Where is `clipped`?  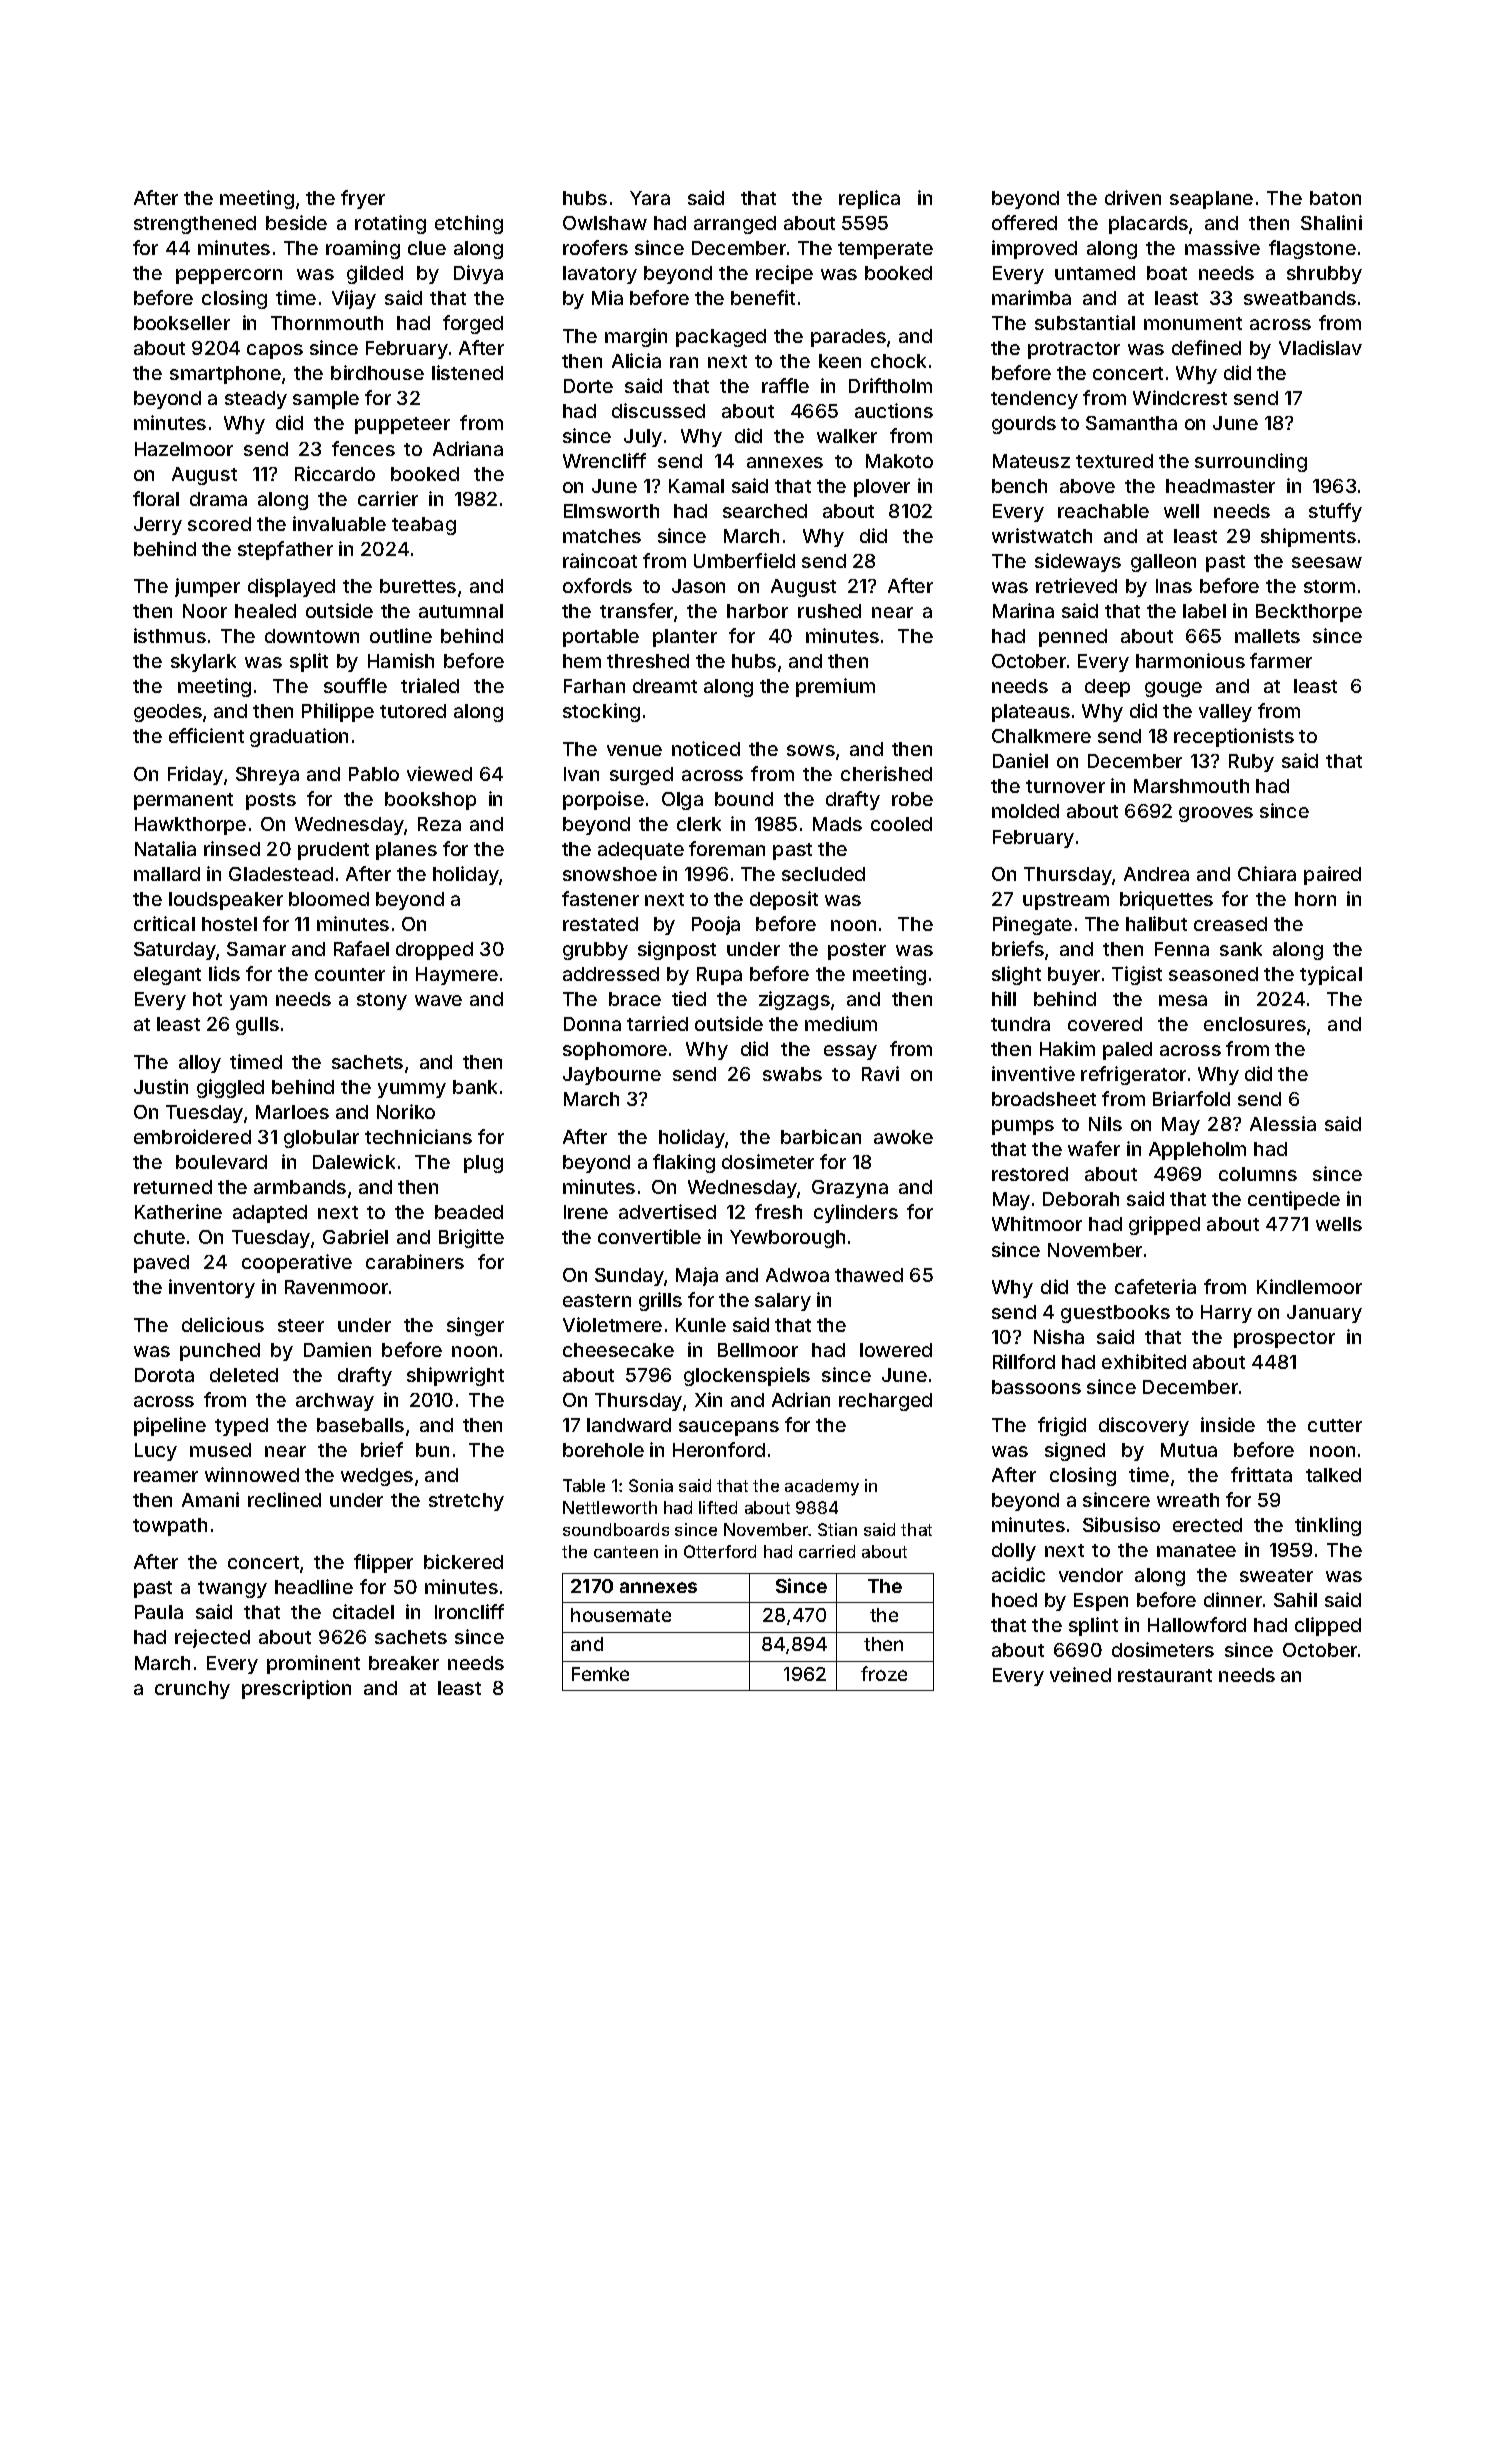
clipped is located at coordinates (1328, 1626).
